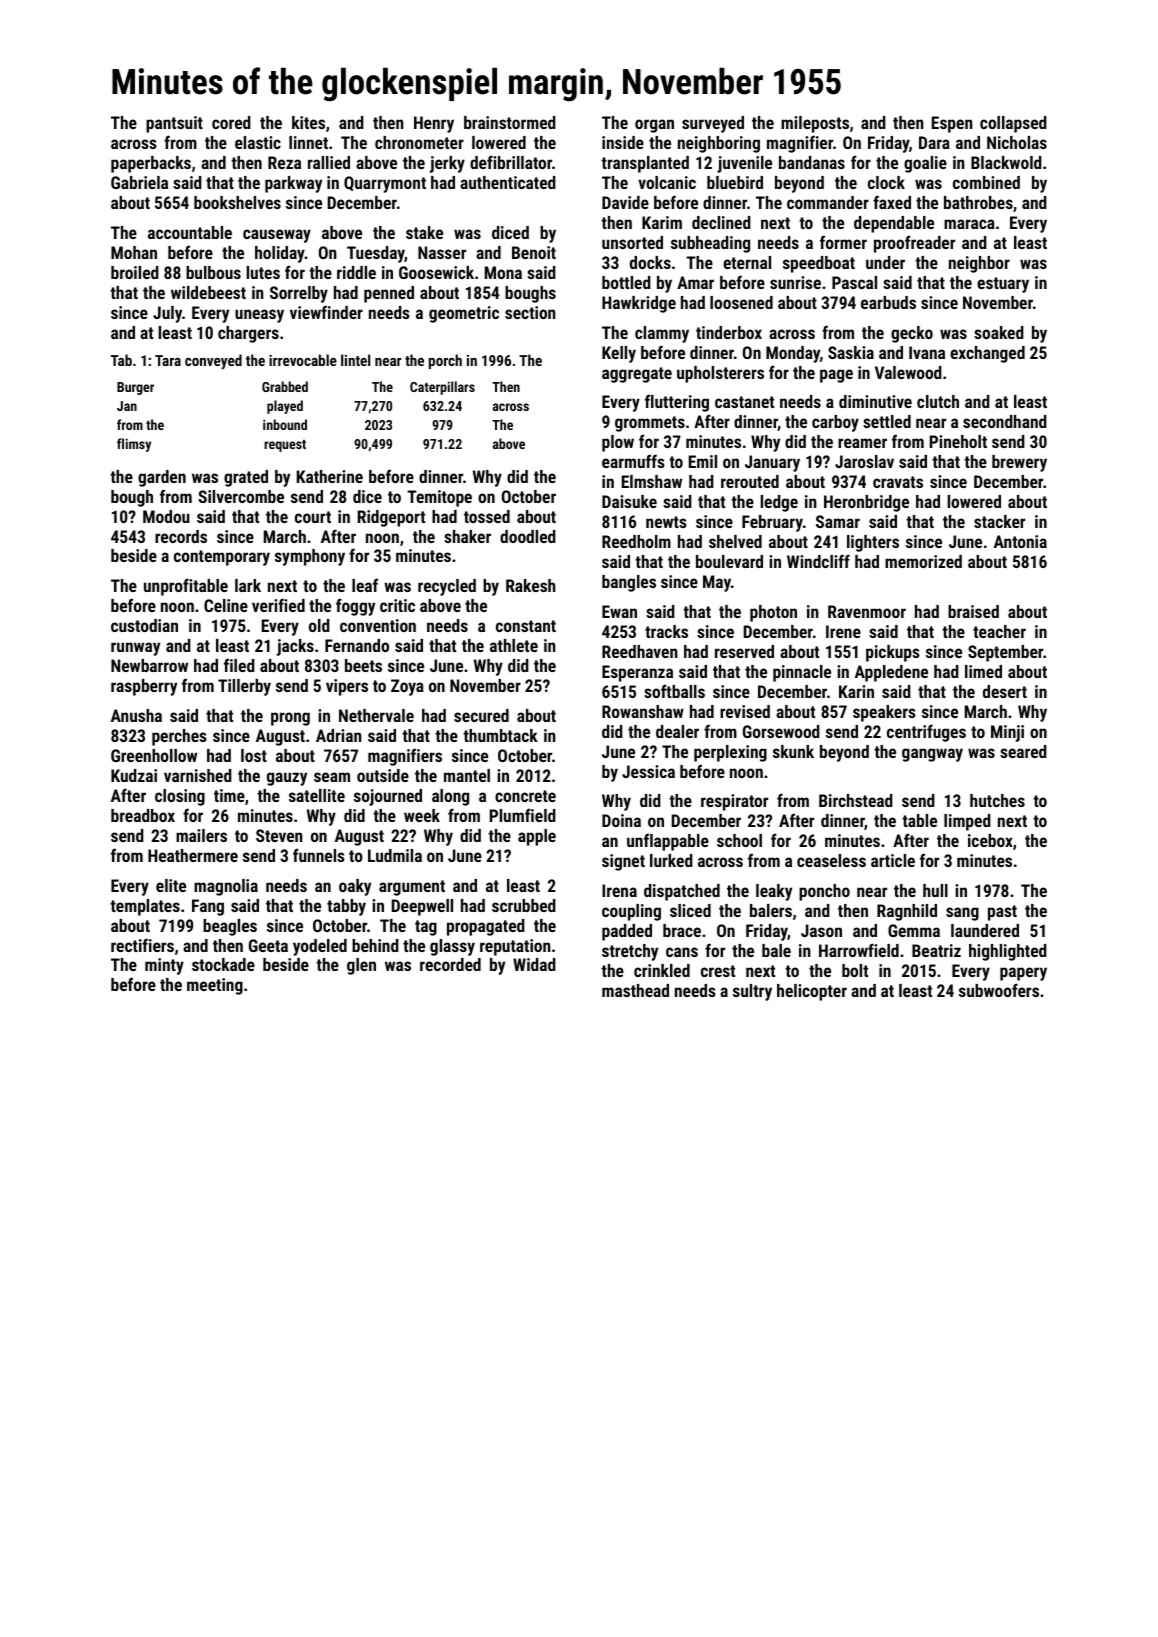 The height and width of the screenshot is (1637, 1158). I want to click on recycled, so click(447, 587).
